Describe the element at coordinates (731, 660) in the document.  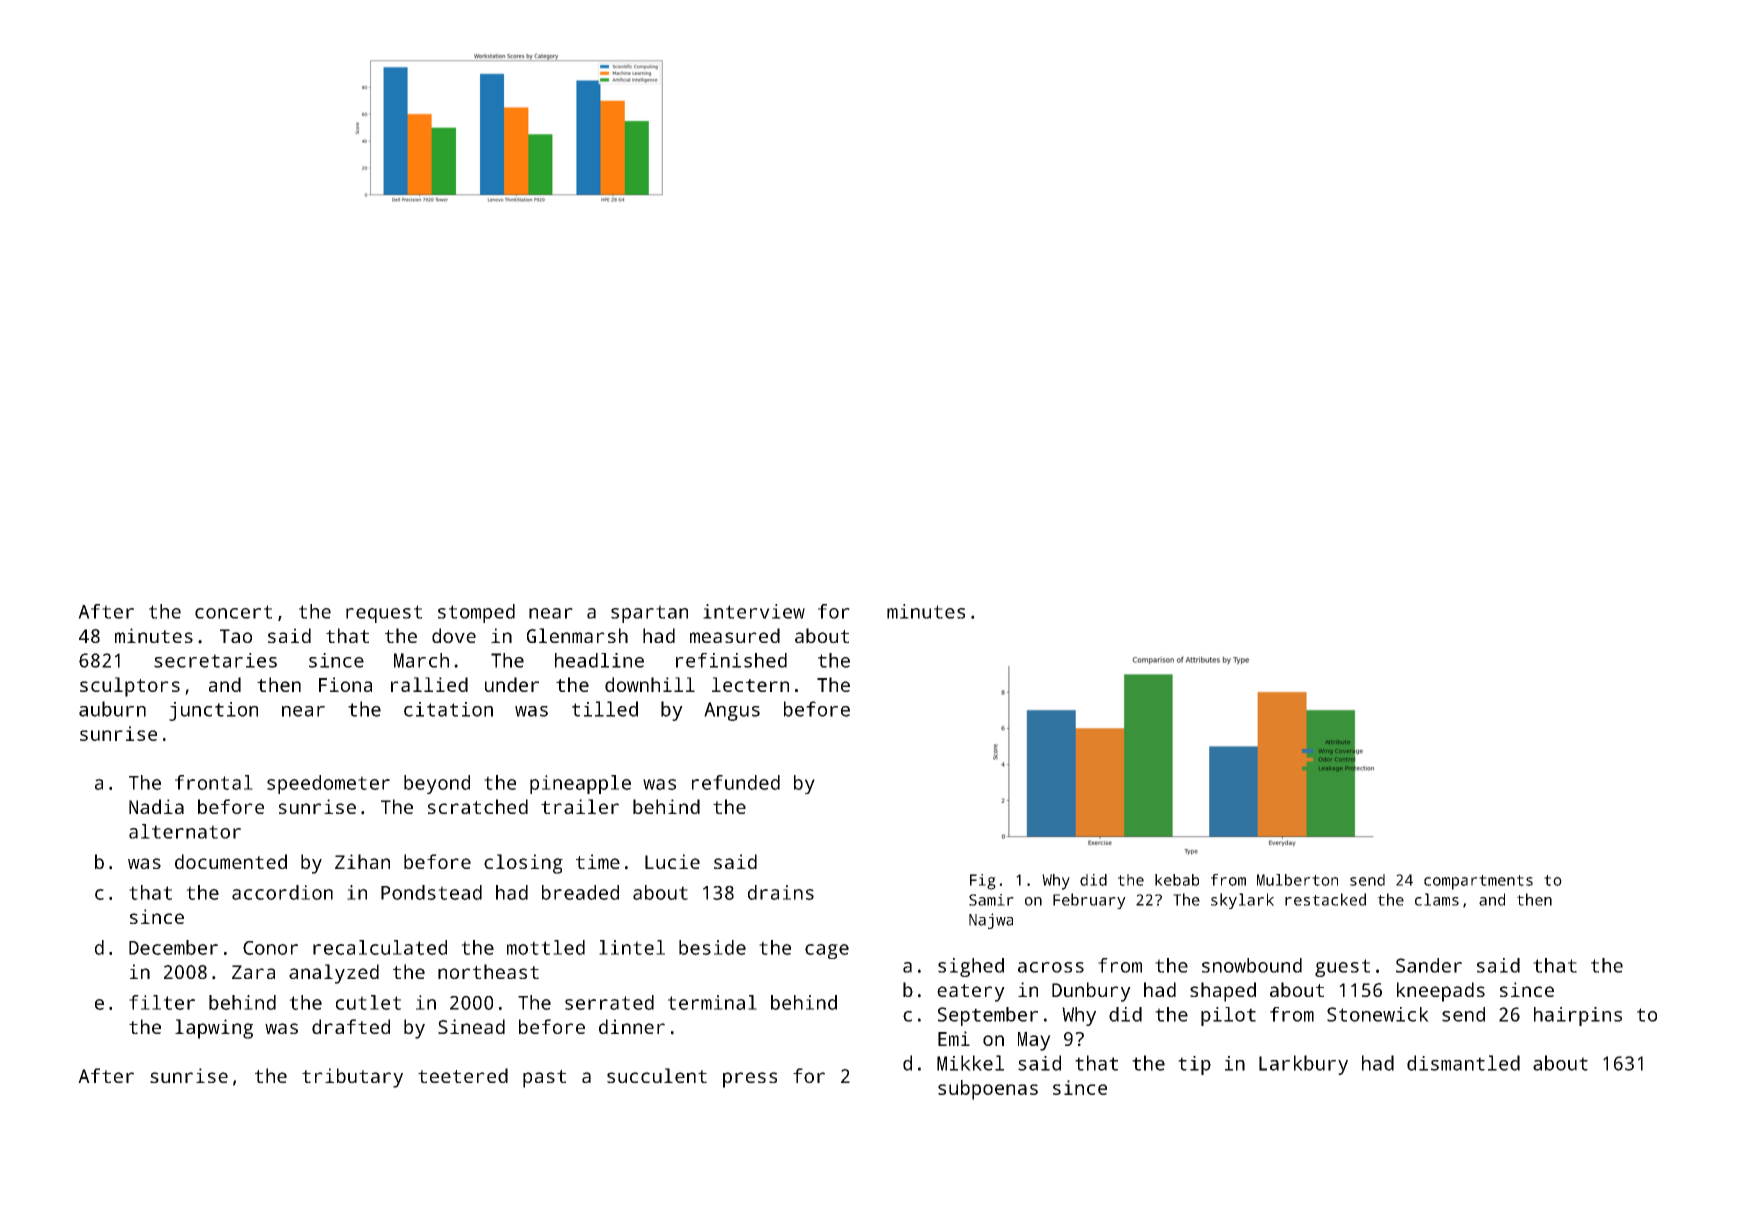
I see `refinished` at that location.
